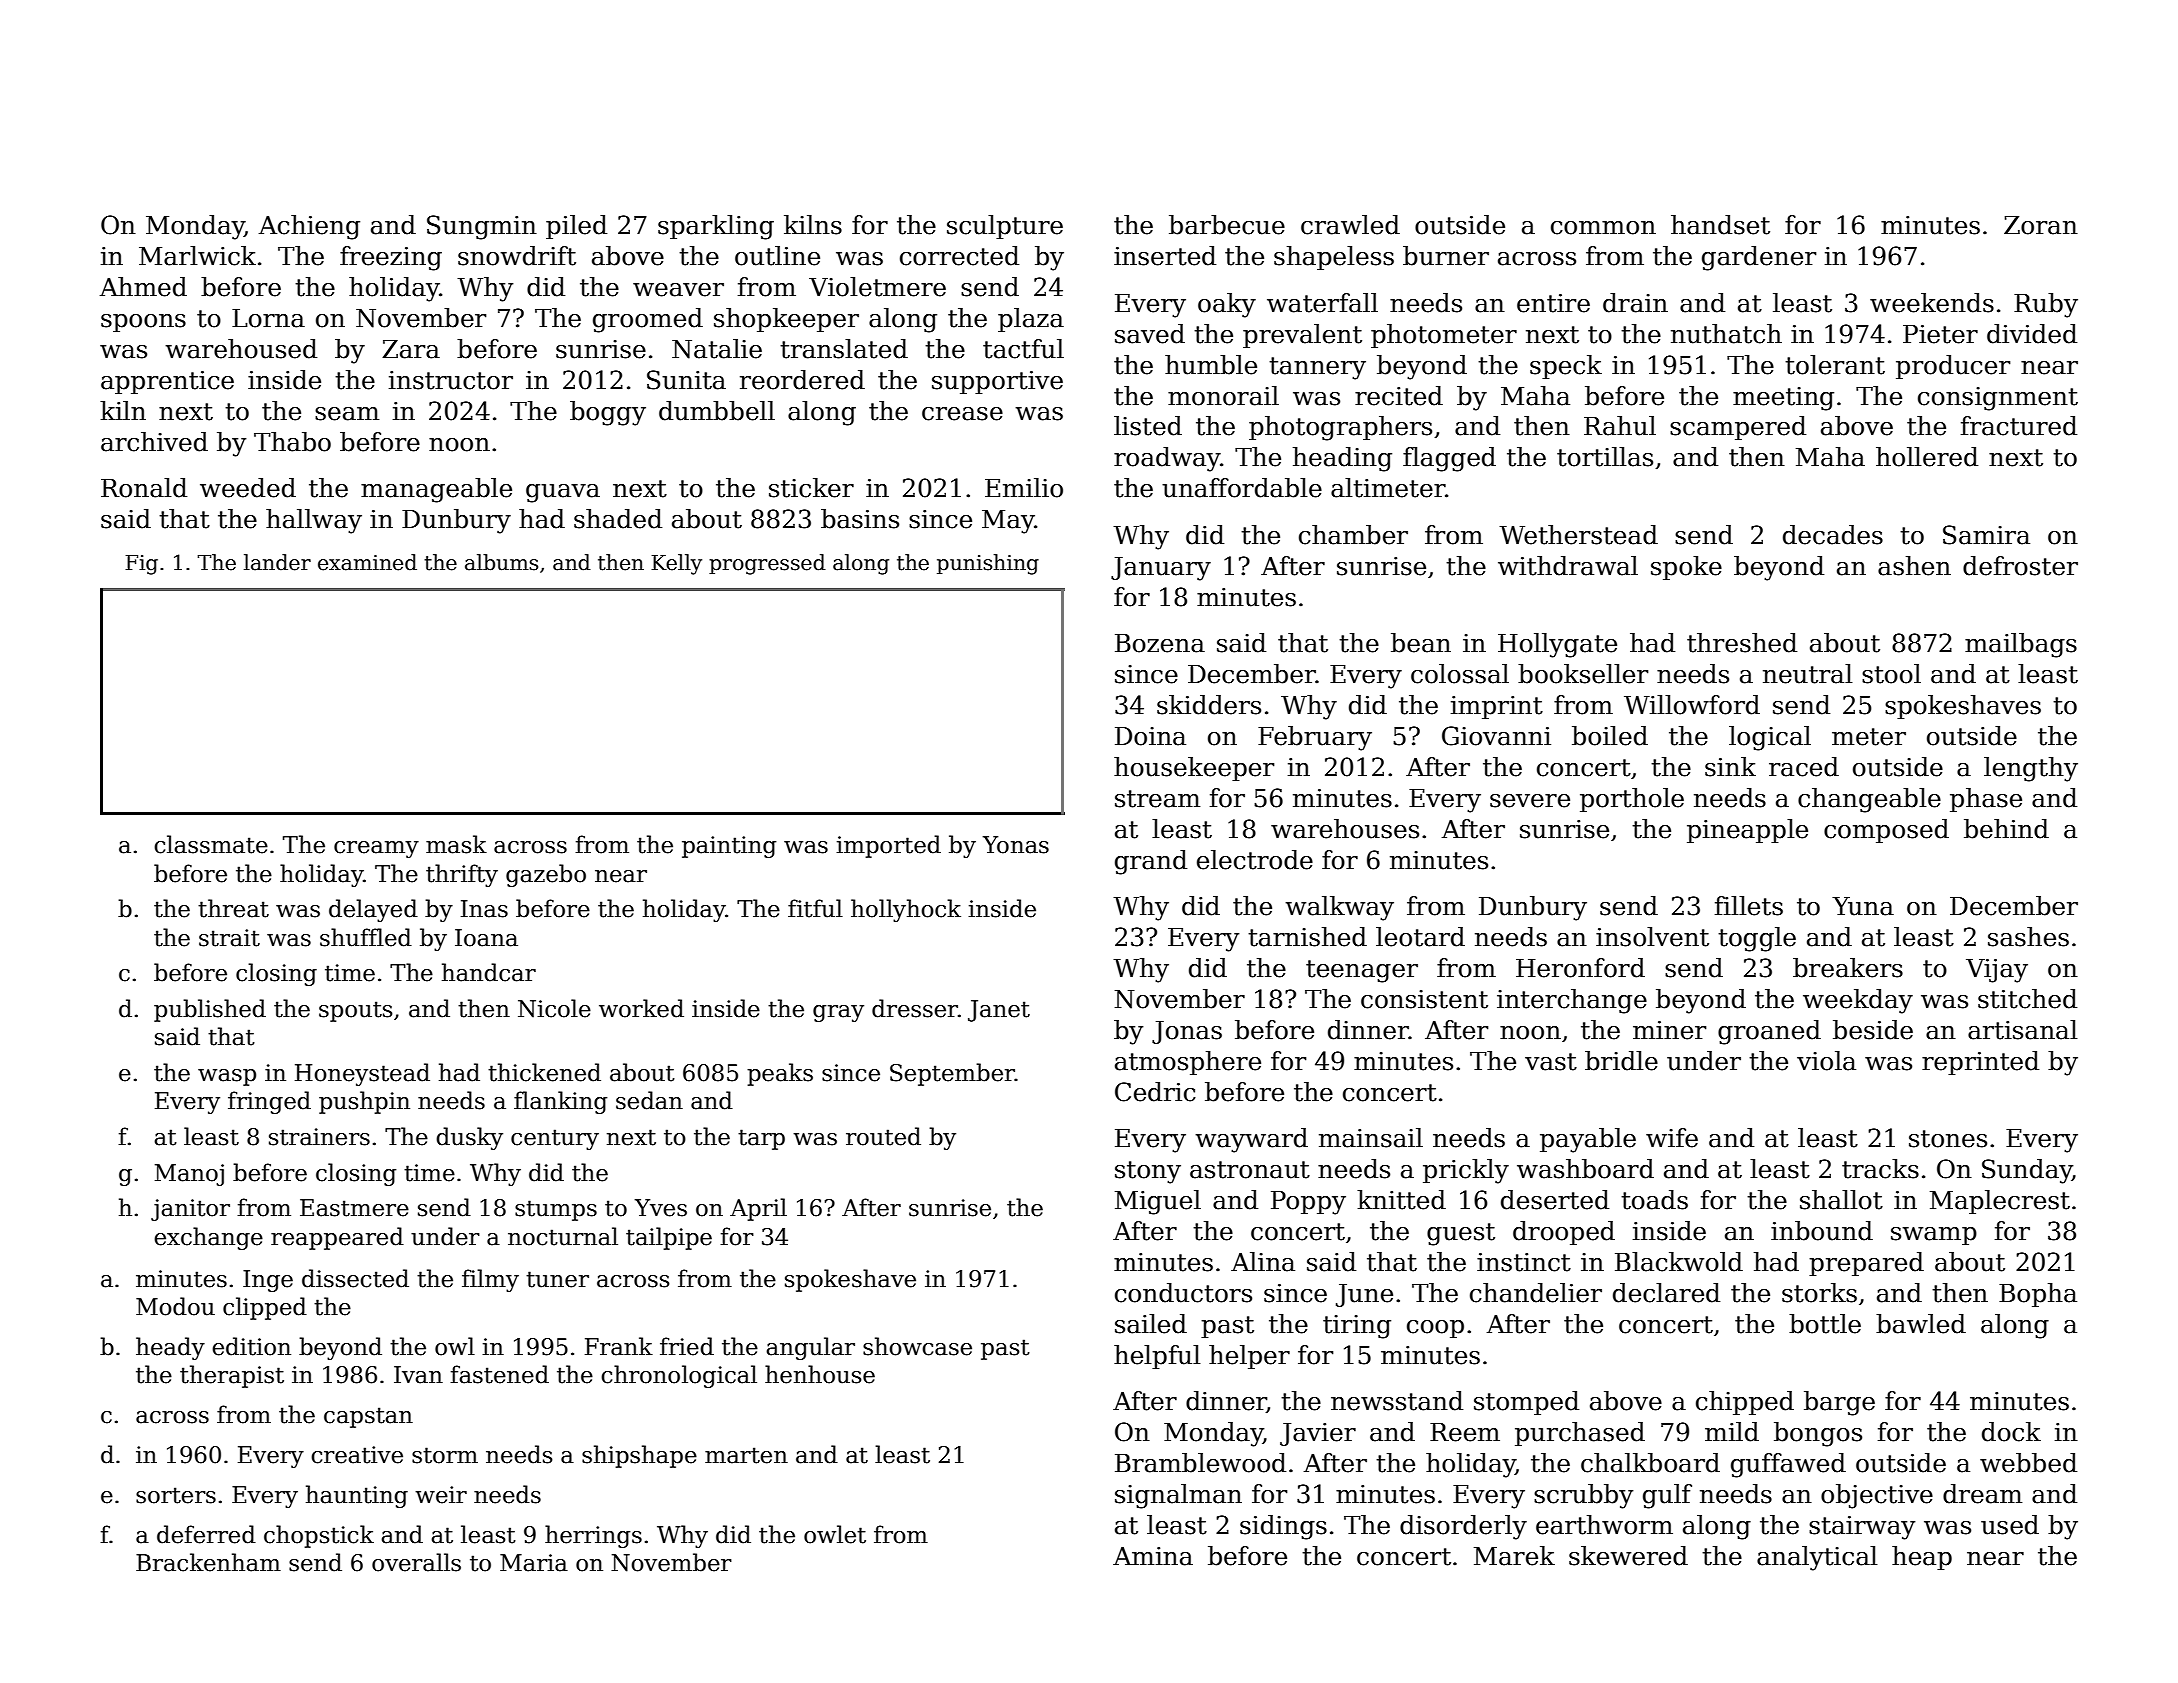 This screenshot has width=2178, height=1683. What do you see at coordinates (197, 256) in the screenshot?
I see `Marlwick` at bounding box center [197, 256].
